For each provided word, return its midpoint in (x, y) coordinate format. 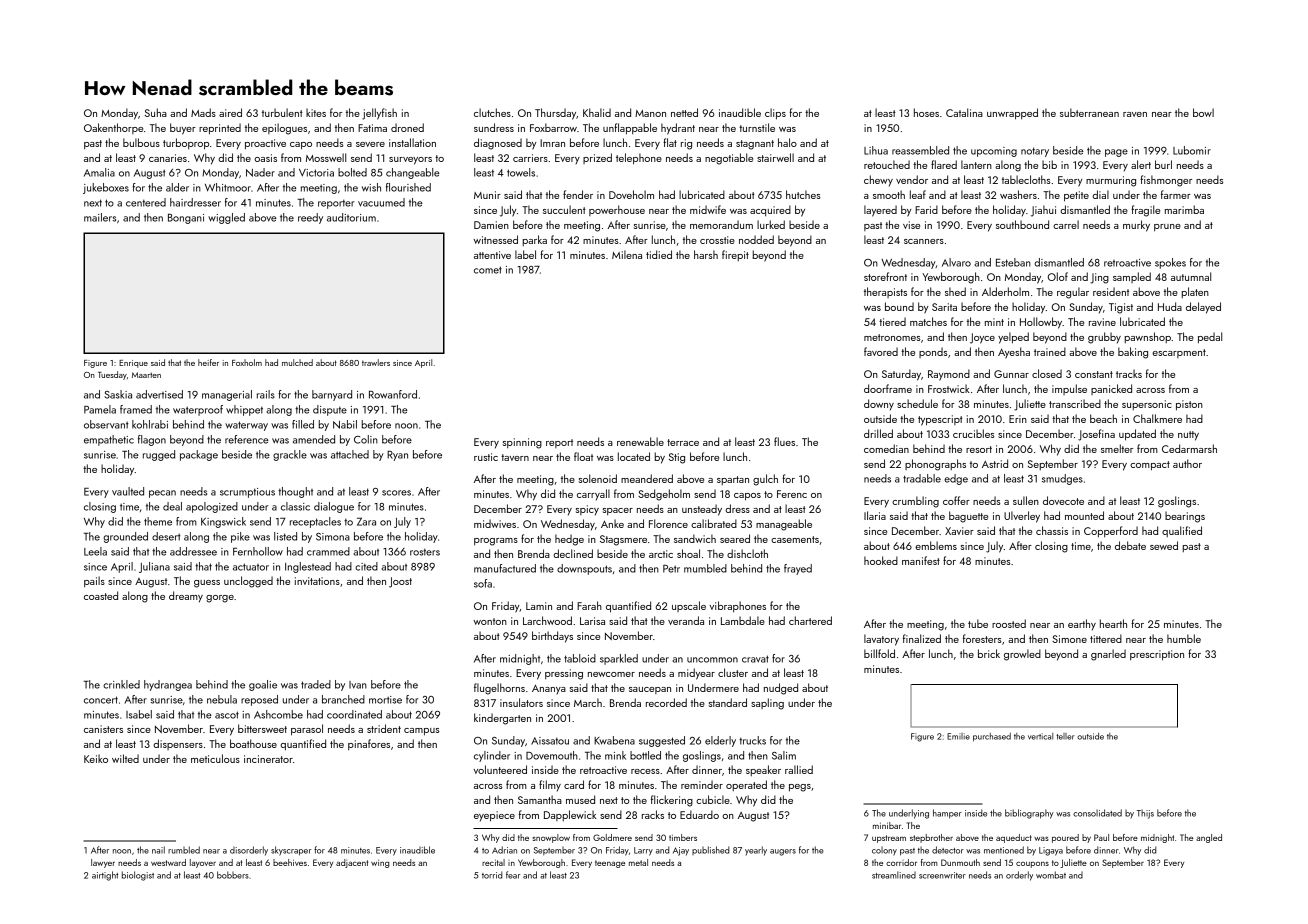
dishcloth (747, 553)
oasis (265, 158)
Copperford (1111, 532)
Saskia (118, 394)
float (583, 456)
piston (1189, 405)
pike (240, 537)
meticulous (215, 758)
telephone (639, 159)
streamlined (894, 875)
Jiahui (1043, 211)
